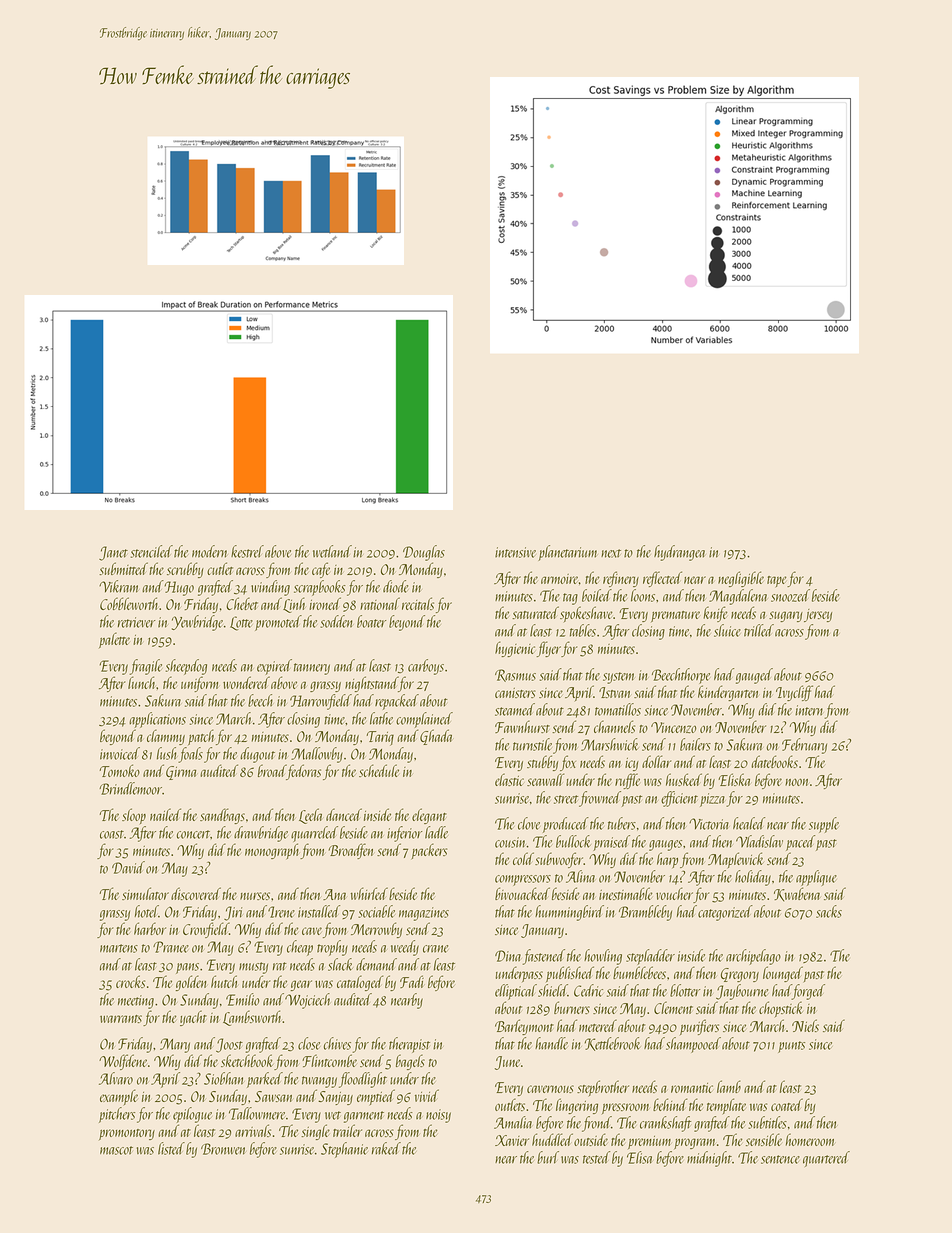 The height and width of the image is (1233, 952). What do you see at coordinates (679, 553) in the image?
I see `hydrangea` at bounding box center [679, 553].
